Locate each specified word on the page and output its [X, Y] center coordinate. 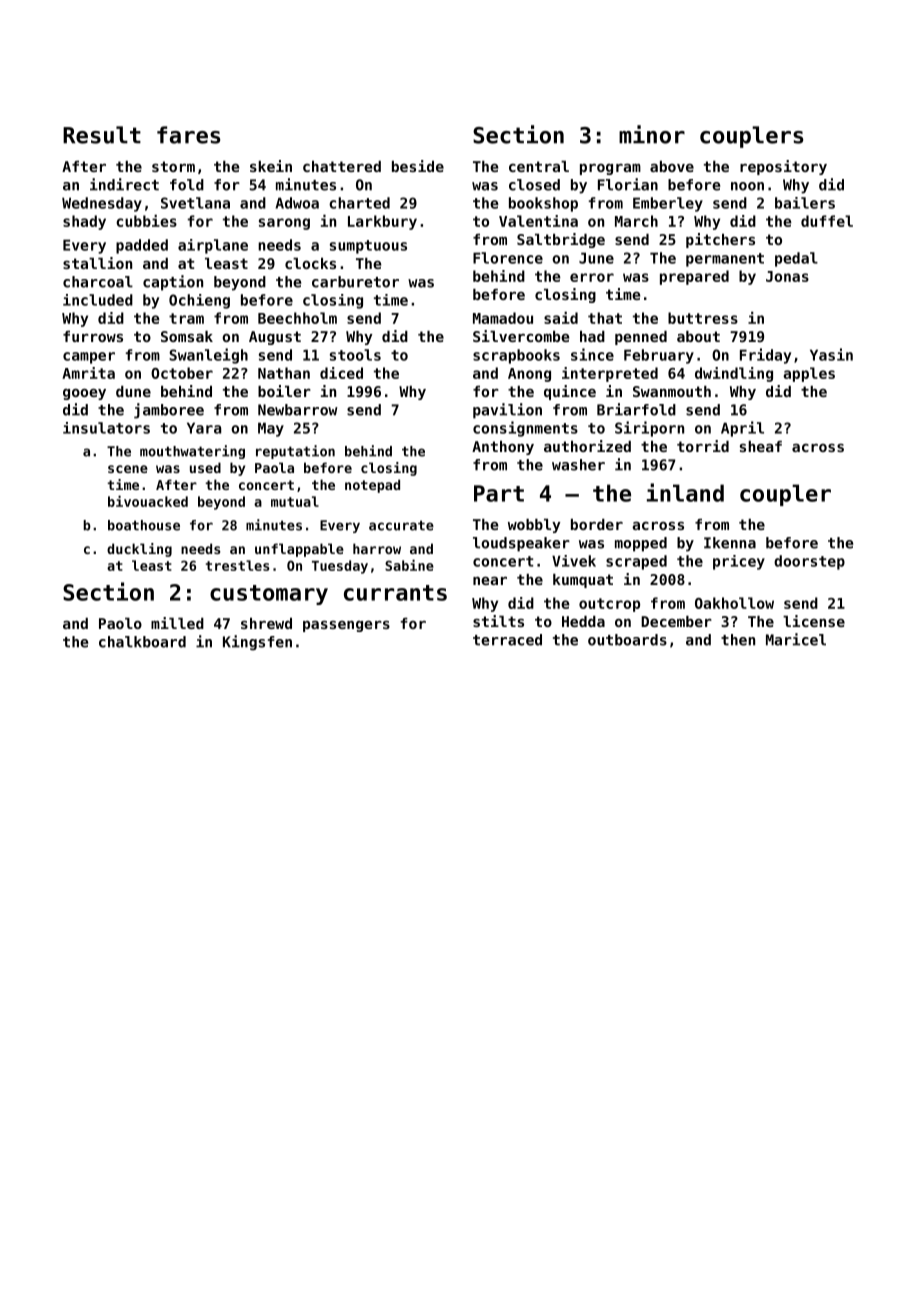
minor [652, 134]
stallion [97, 263]
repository [783, 167]
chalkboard [142, 642]
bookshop [543, 204]
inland [685, 492]
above [672, 166]
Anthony [503, 448]
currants [395, 593]
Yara [204, 428]
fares [188, 135]
